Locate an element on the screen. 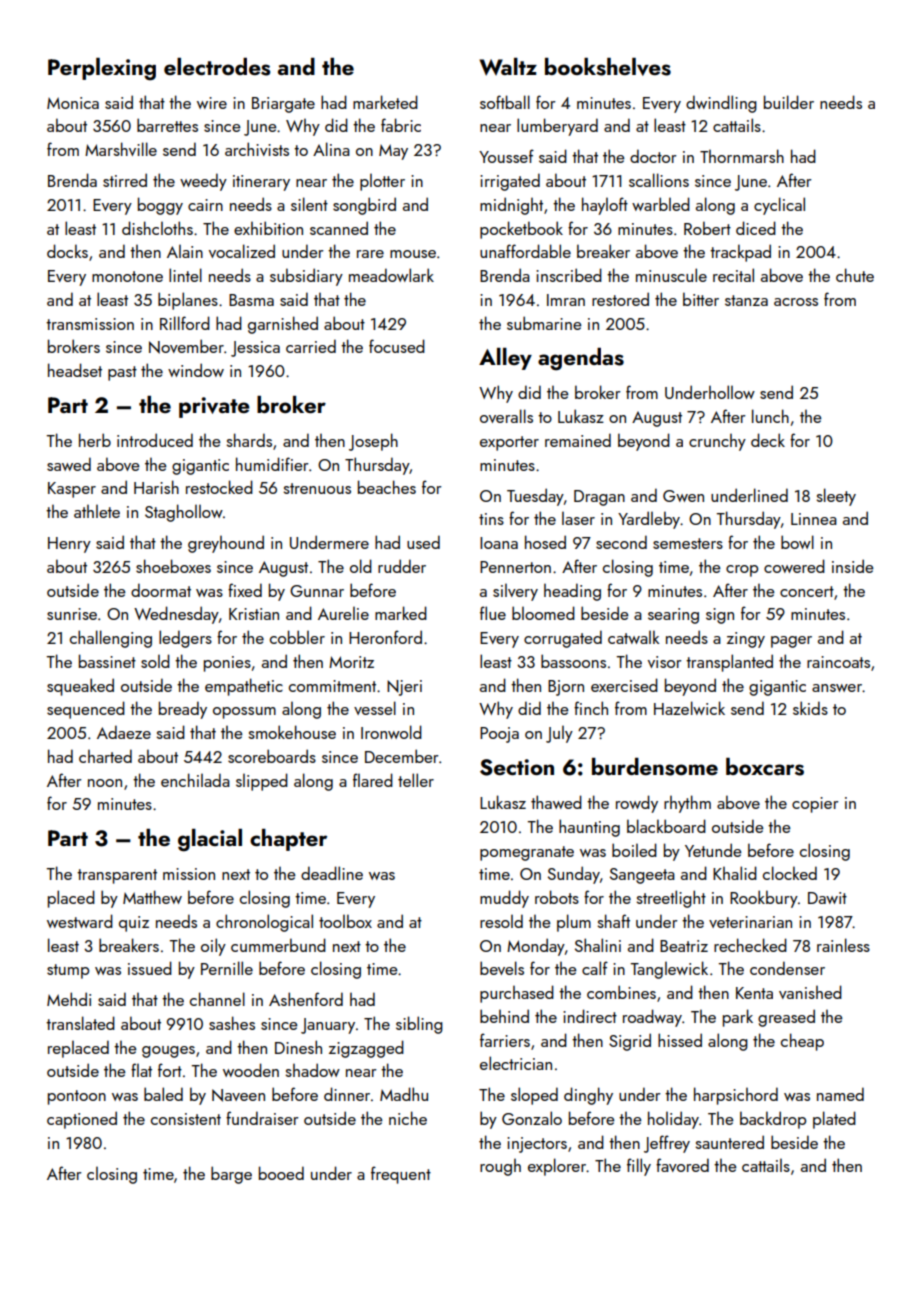  Hazelwick is located at coordinates (689, 708).
